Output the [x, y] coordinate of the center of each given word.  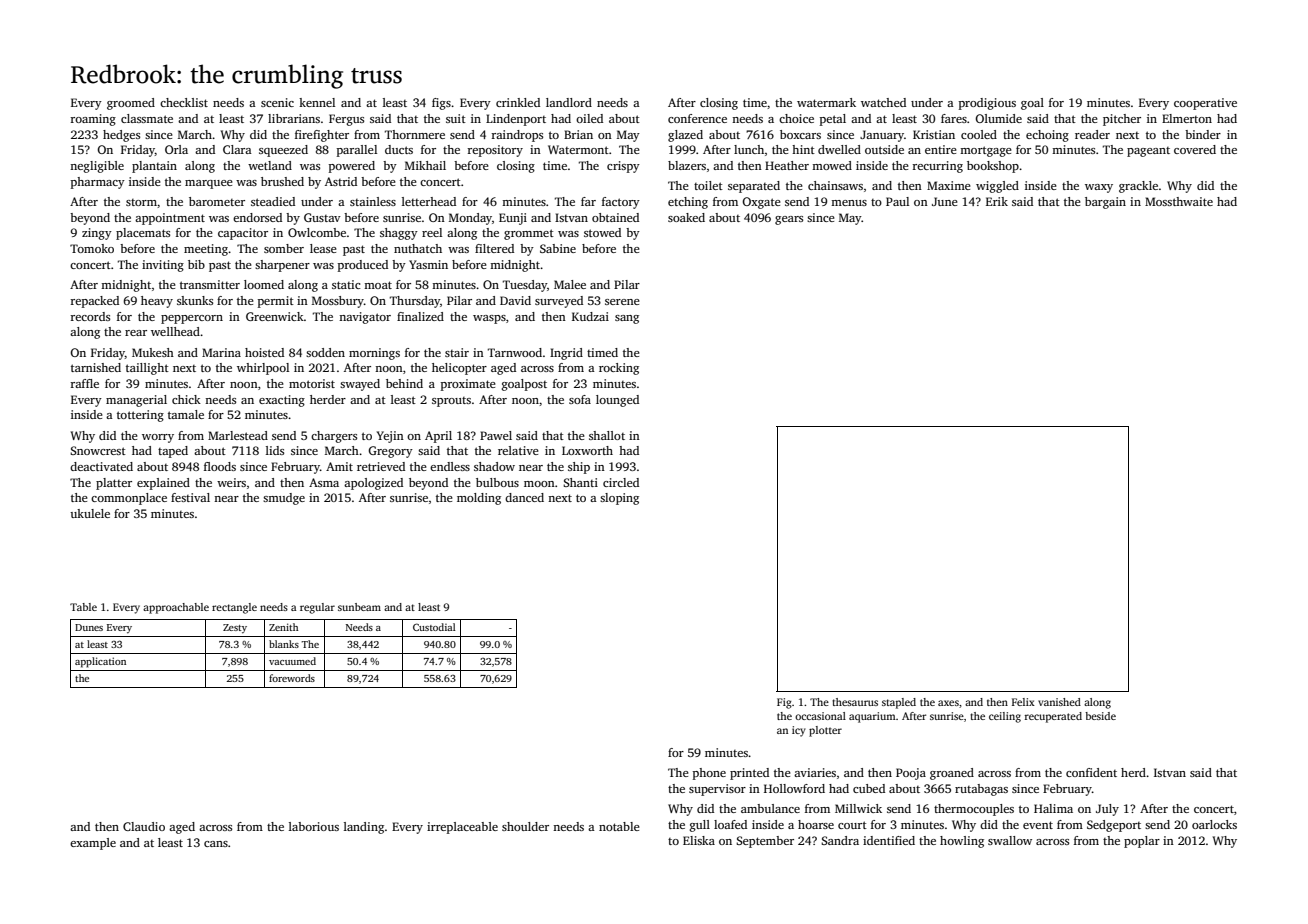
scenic [277, 102]
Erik [997, 201]
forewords [292, 678]
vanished [1059, 702]
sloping [619, 499]
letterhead [429, 201]
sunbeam [359, 607]
